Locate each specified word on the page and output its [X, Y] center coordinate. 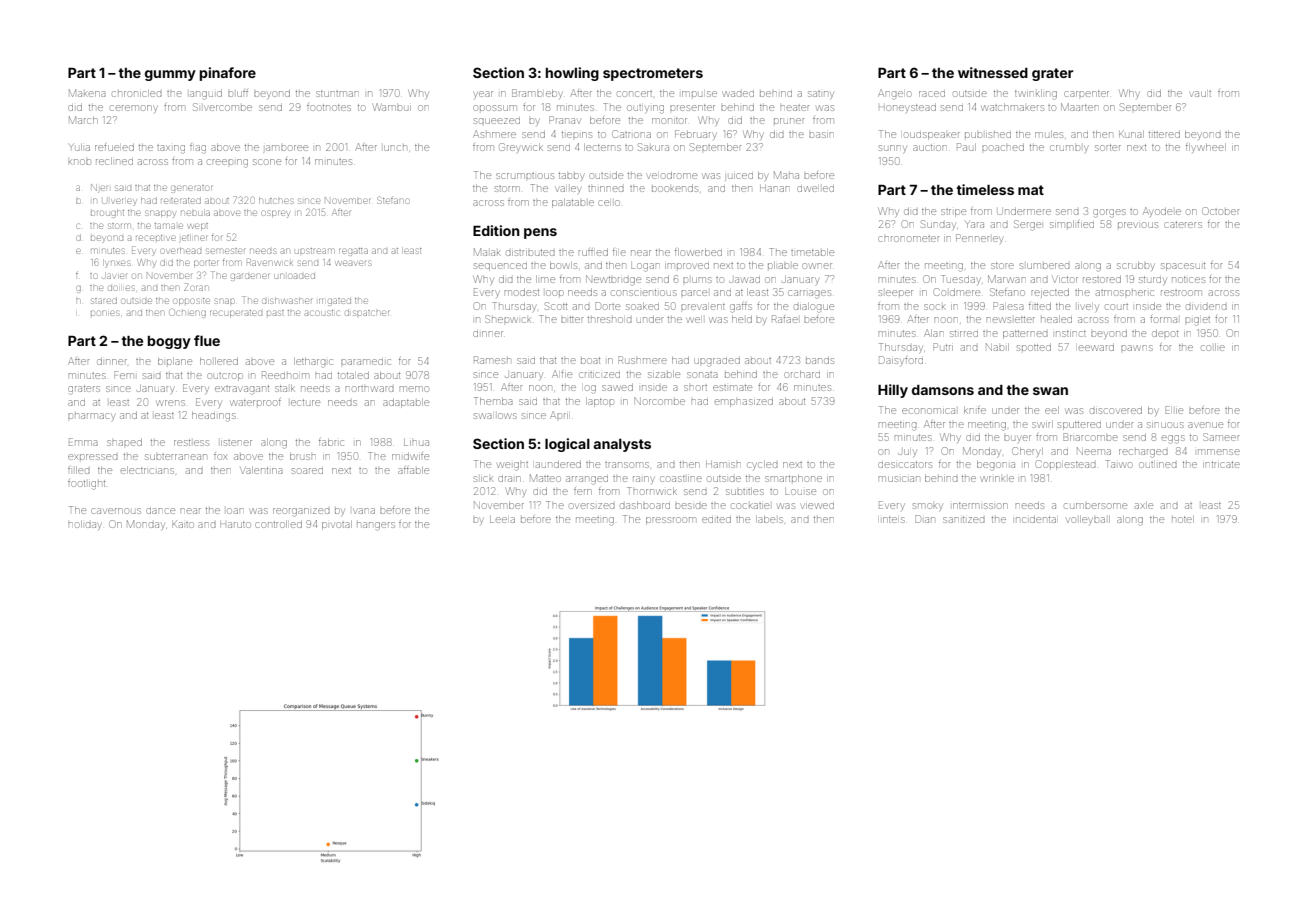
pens [540, 233]
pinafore [228, 74]
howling [572, 74]
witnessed [993, 72]
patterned [1025, 335]
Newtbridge [613, 280]
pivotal [337, 525]
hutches [276, 201]
